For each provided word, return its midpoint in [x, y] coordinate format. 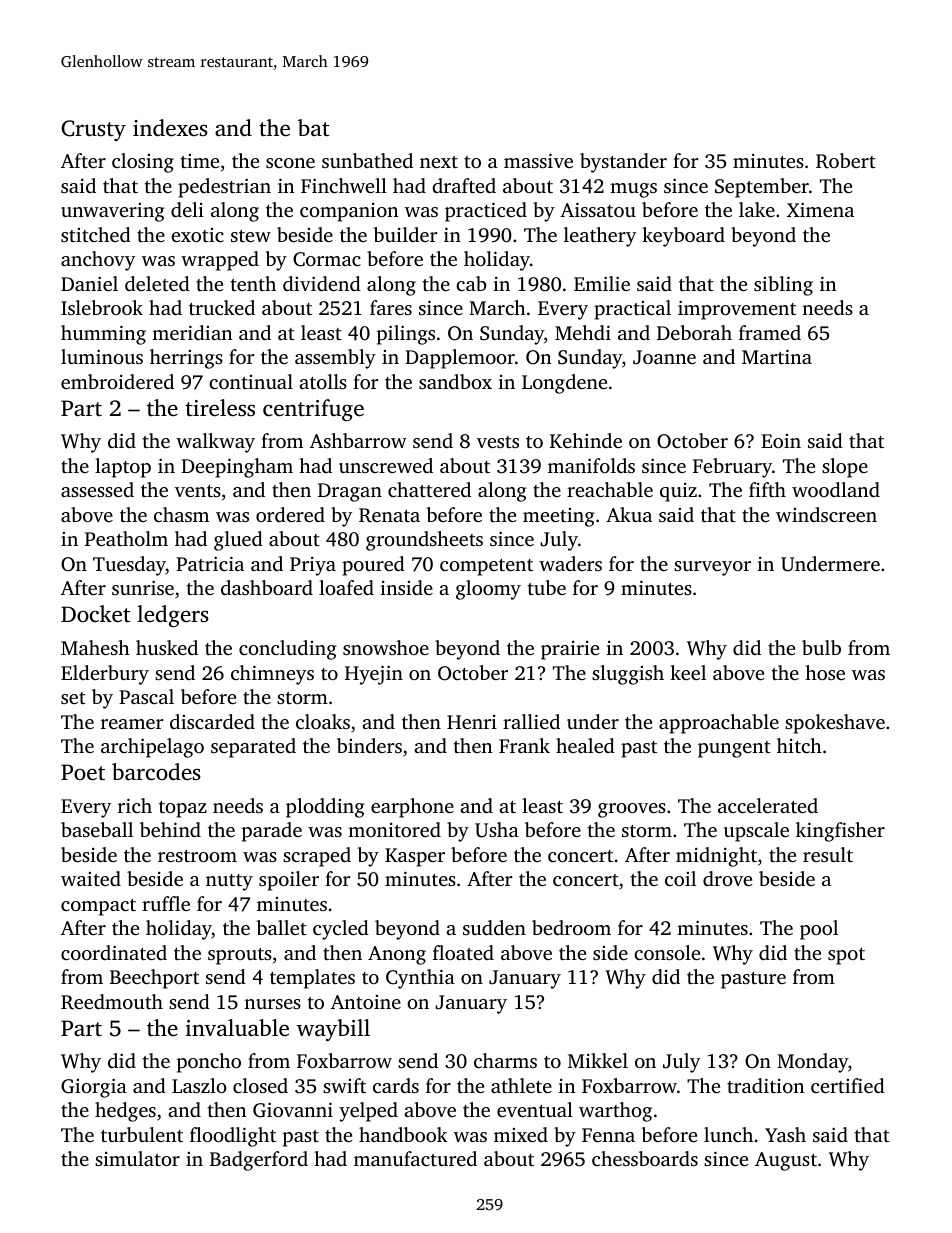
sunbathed [367, 160]
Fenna [608, 1135]
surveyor [712, 568]
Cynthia [420, 979]
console [667, 952]
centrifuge [313, 410]
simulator [137, 1158]
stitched [96, 234]
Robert [846, 161]
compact [98, 907]
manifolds [591, 465]
